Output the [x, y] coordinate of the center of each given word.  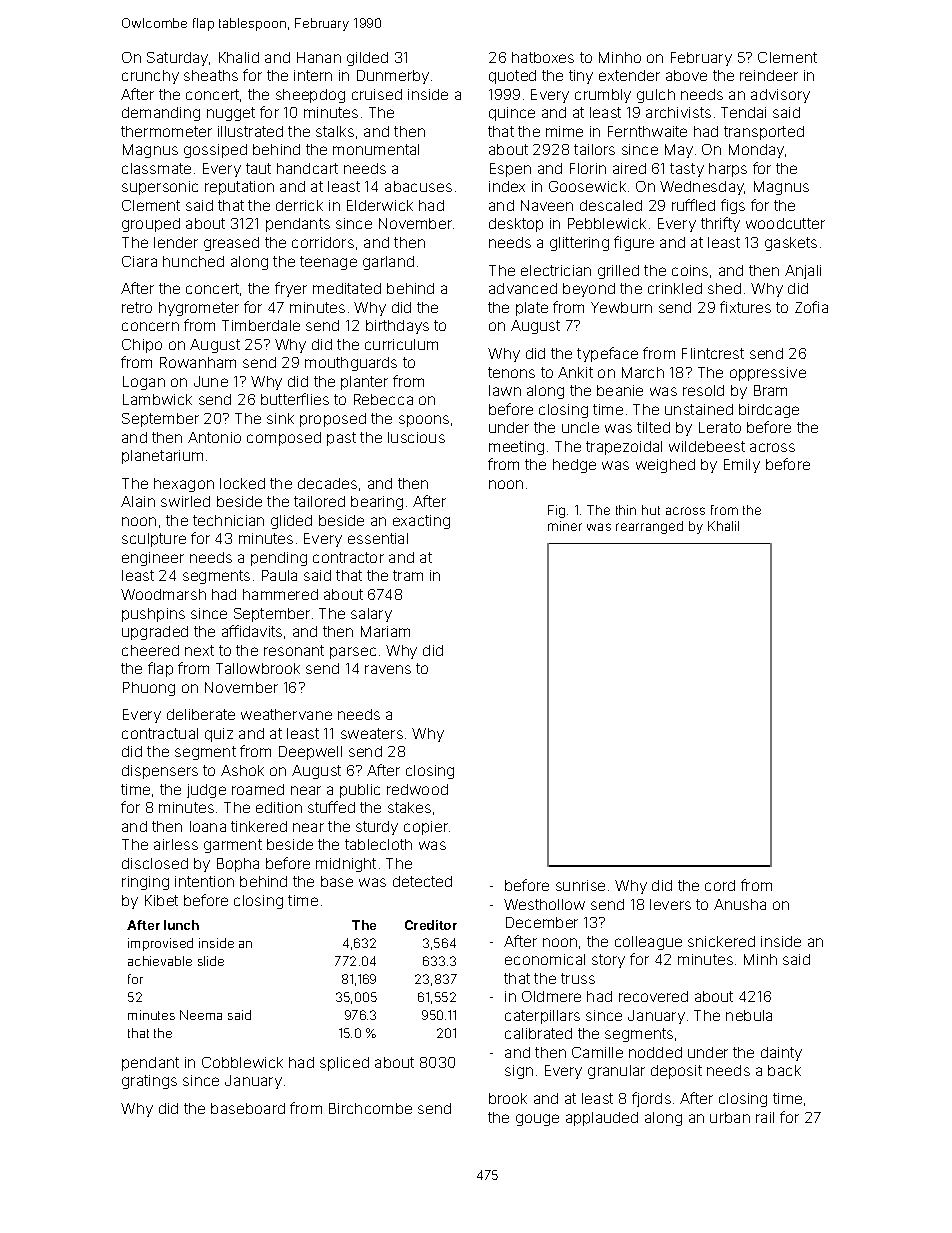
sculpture [154, 540]
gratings [149, 1082]
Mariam [385, 631]
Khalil [723, 526]
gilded [367, 59]
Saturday [177, 59]
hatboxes [543, 57]
